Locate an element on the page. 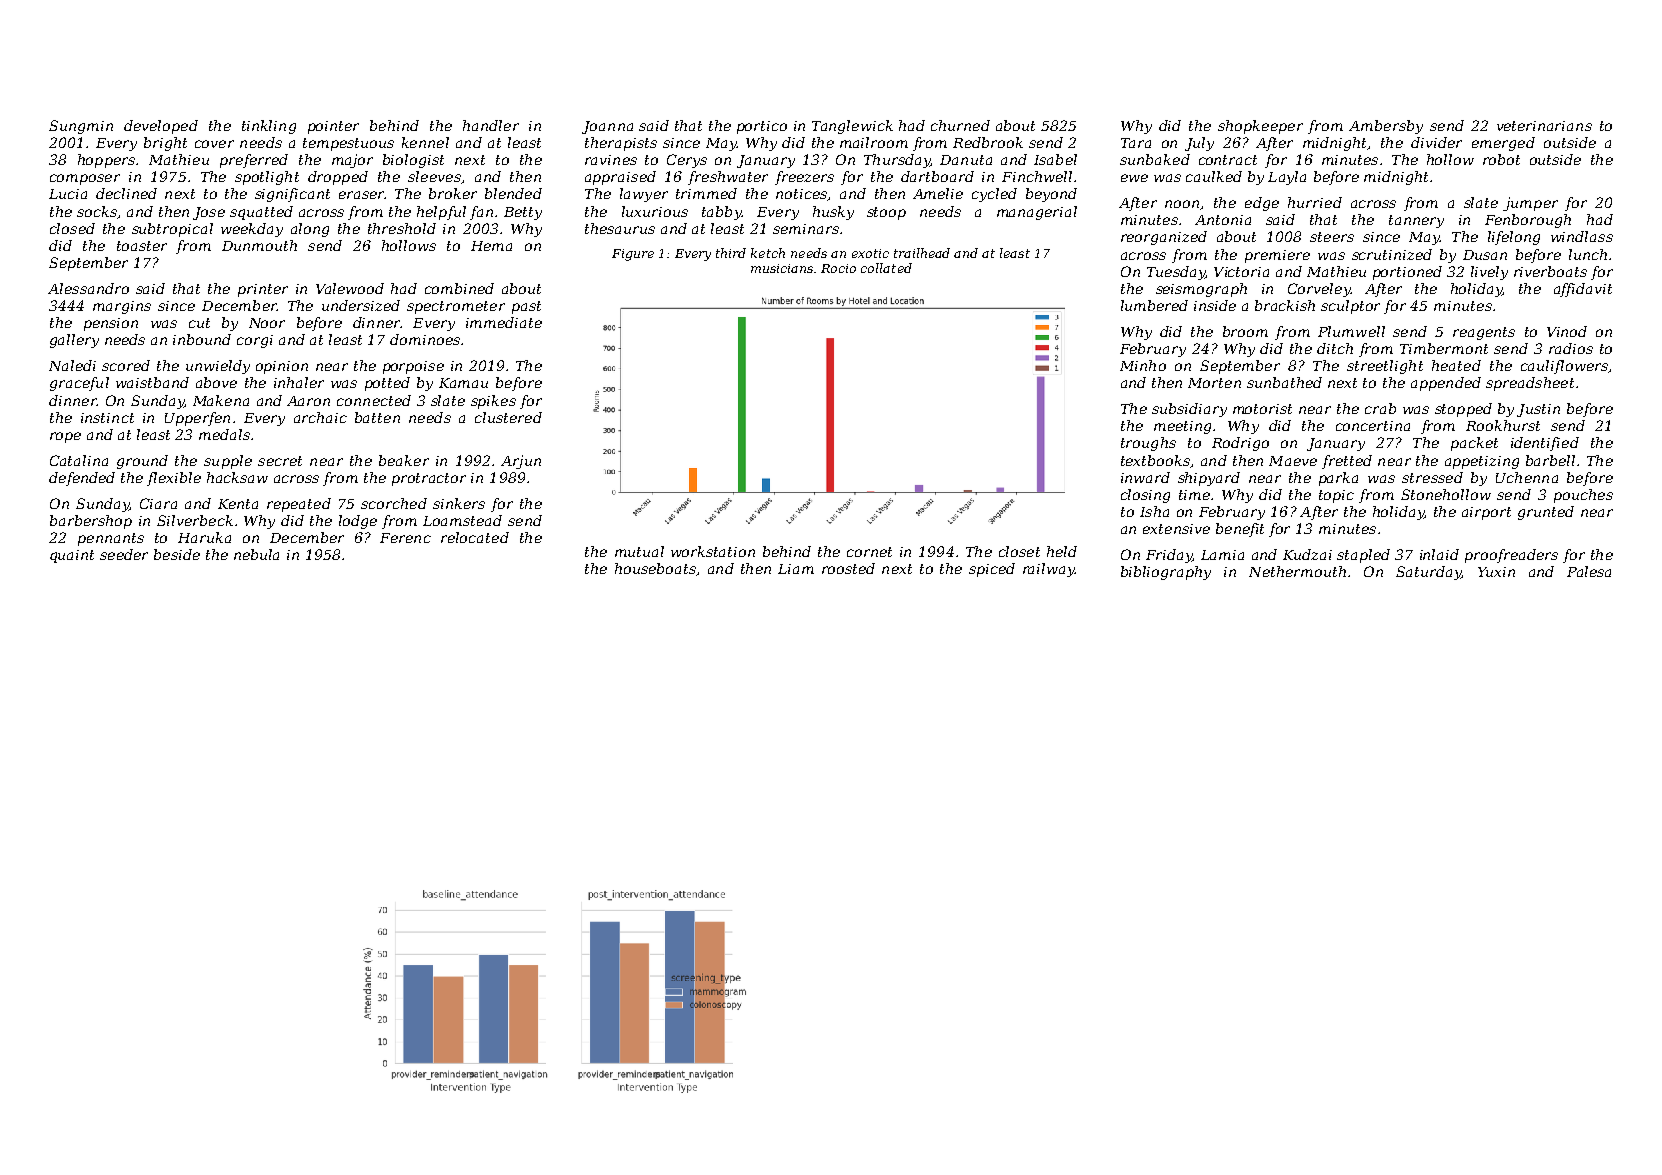 The width and height of the image is (1662, 1175). houseboats is located at coordinates (655, 568).
